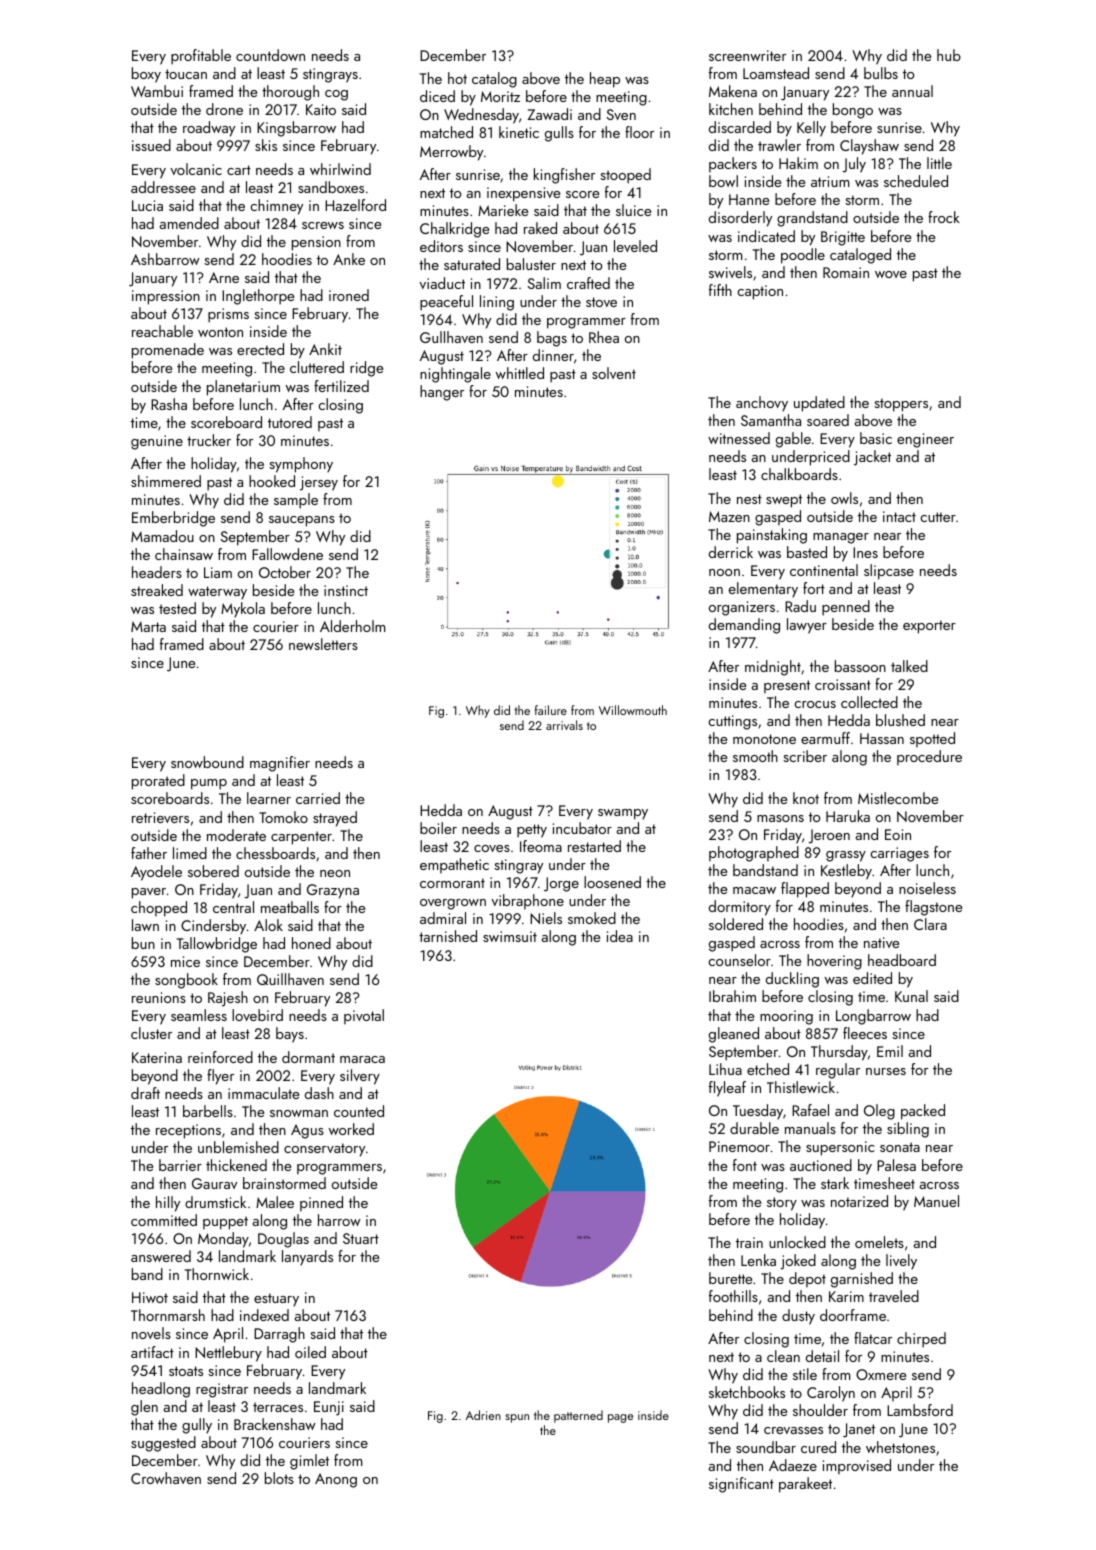  I want to click on carriages, so click(899, 854).
